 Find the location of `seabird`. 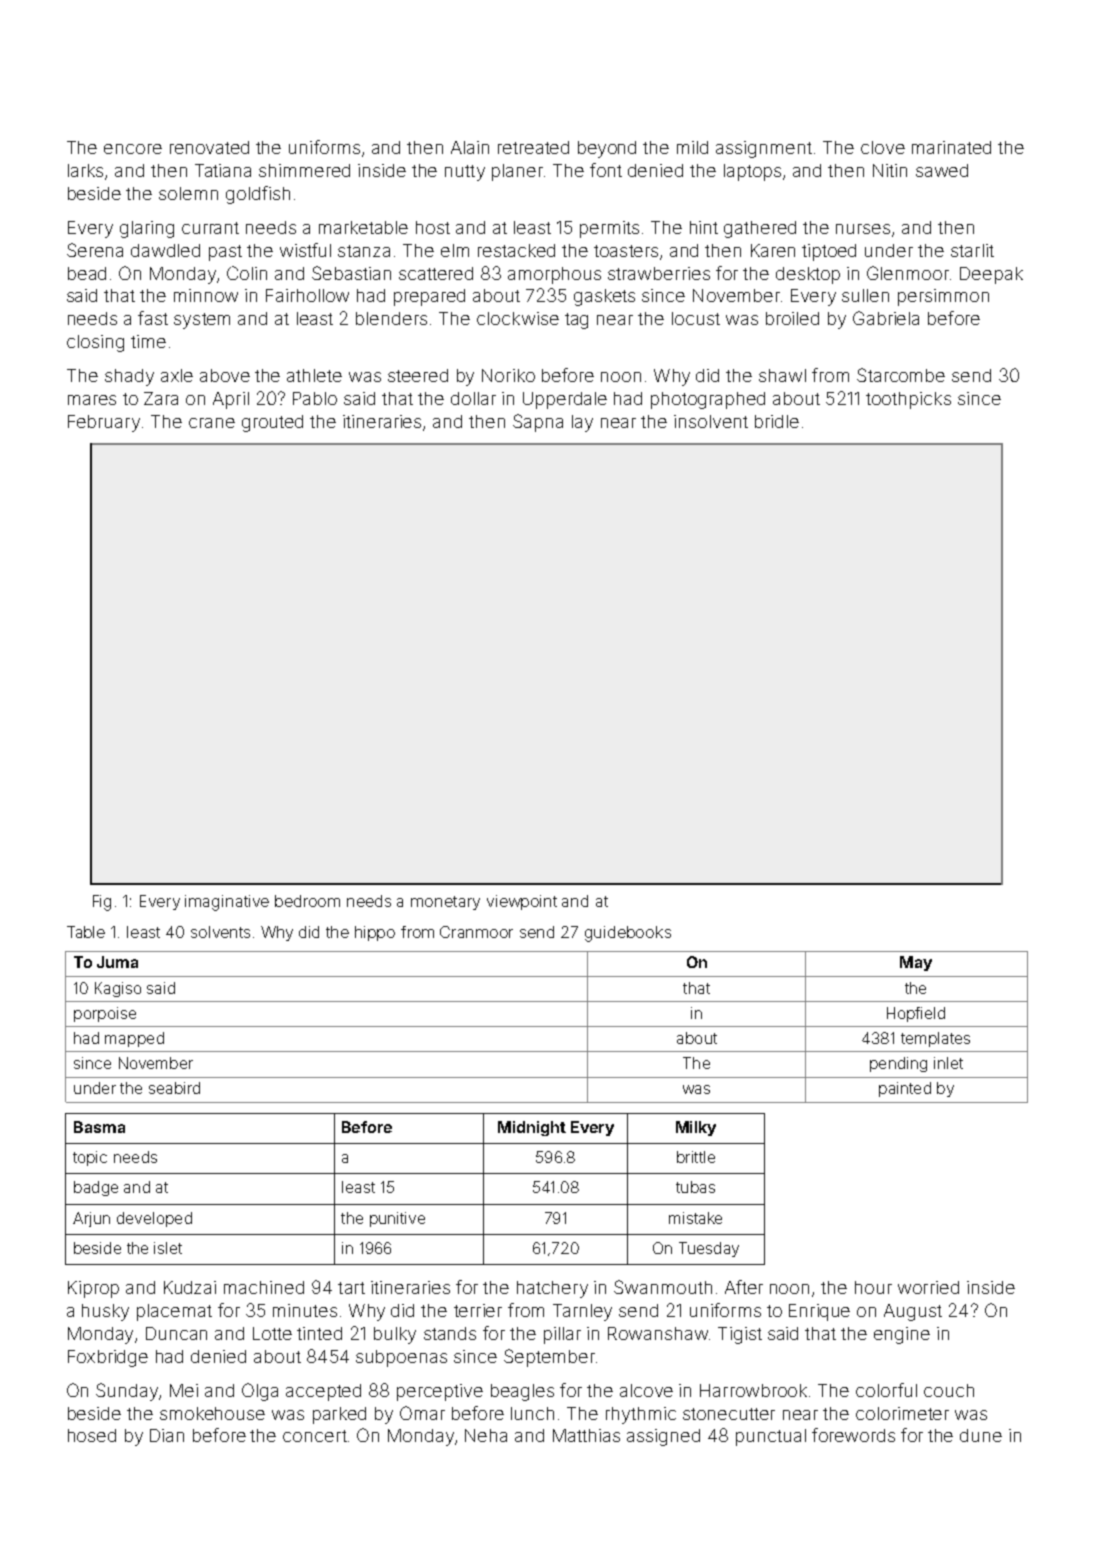

seabird is located at coordinates (174, 1088).
